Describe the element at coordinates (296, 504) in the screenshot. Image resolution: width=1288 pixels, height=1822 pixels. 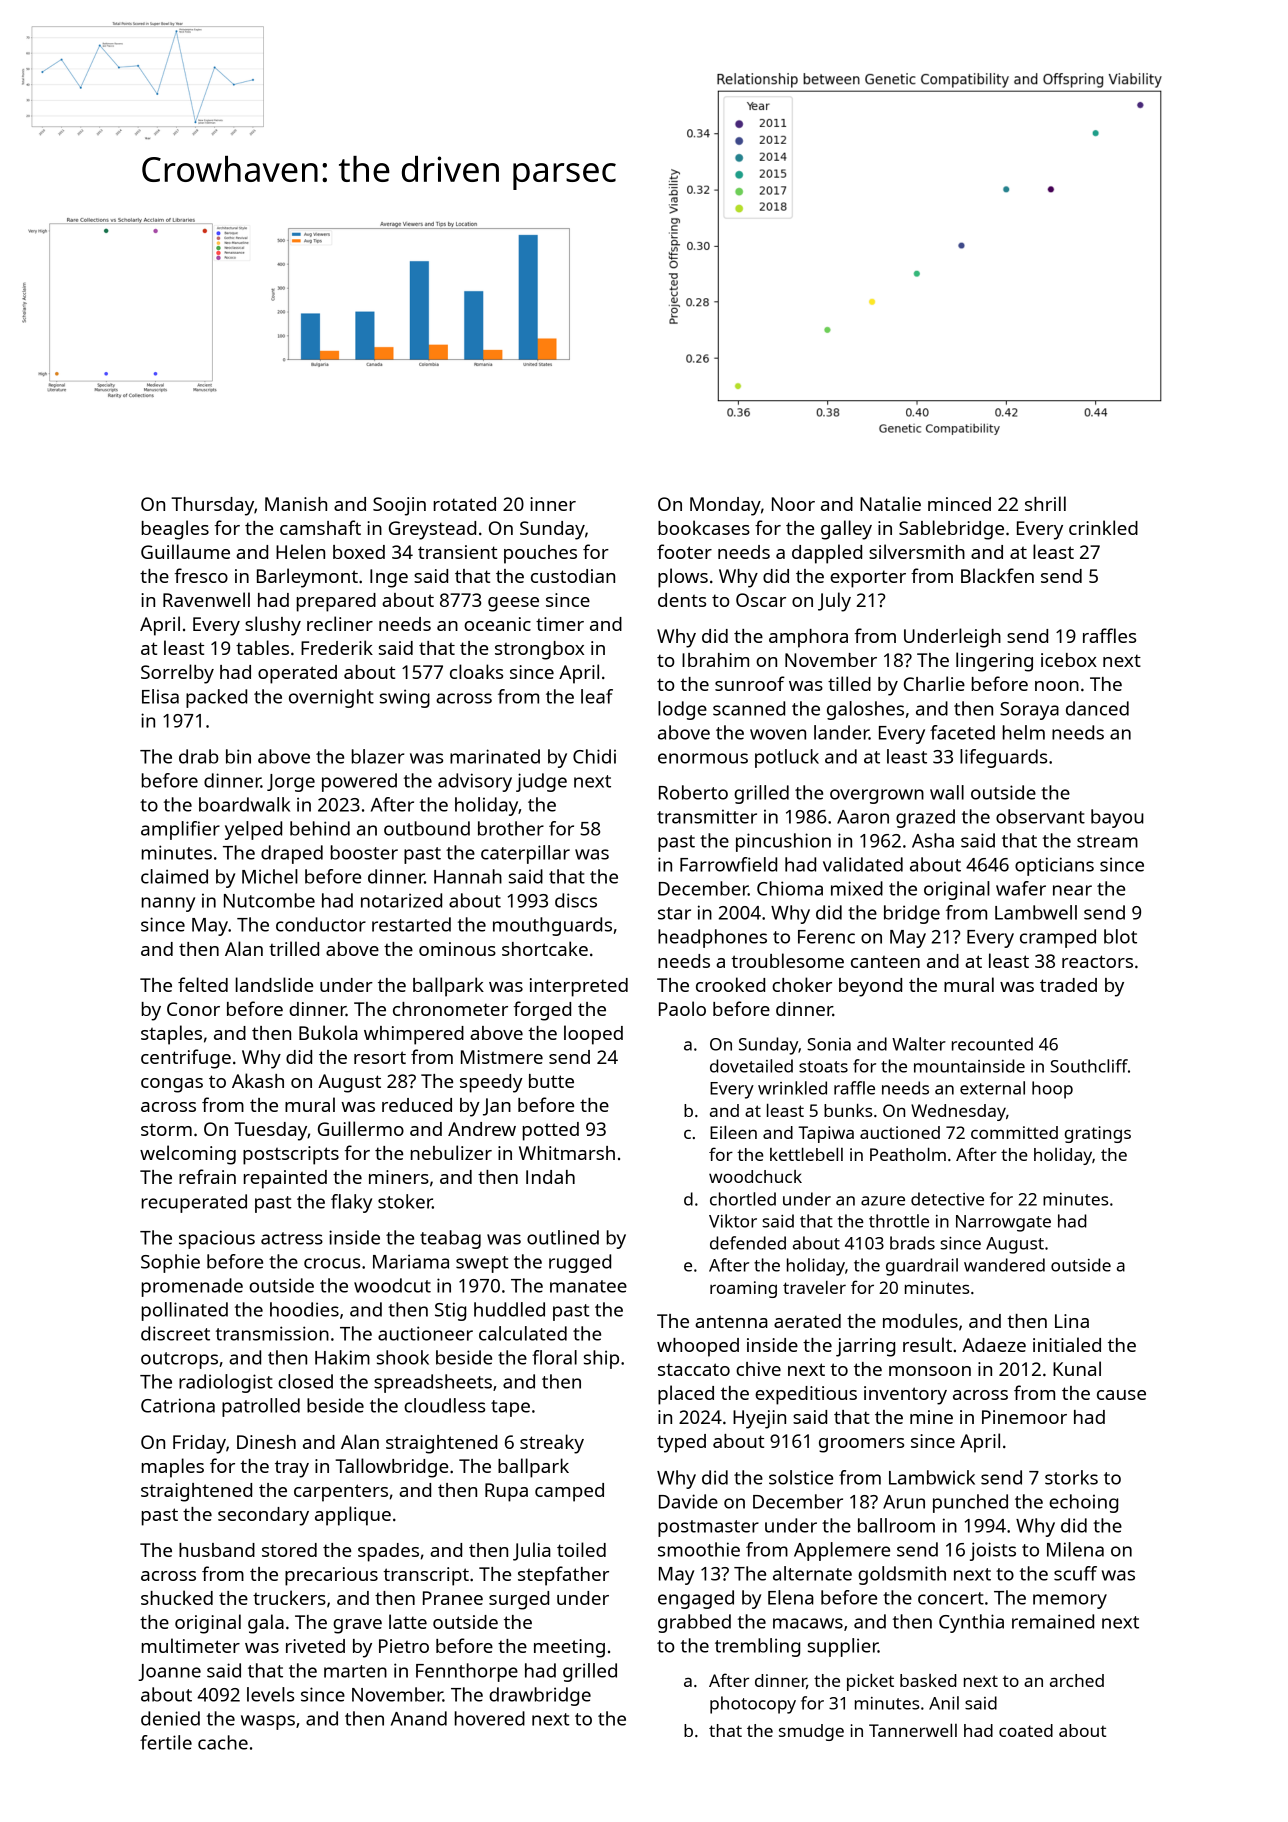
I see `Manish` at that location.
